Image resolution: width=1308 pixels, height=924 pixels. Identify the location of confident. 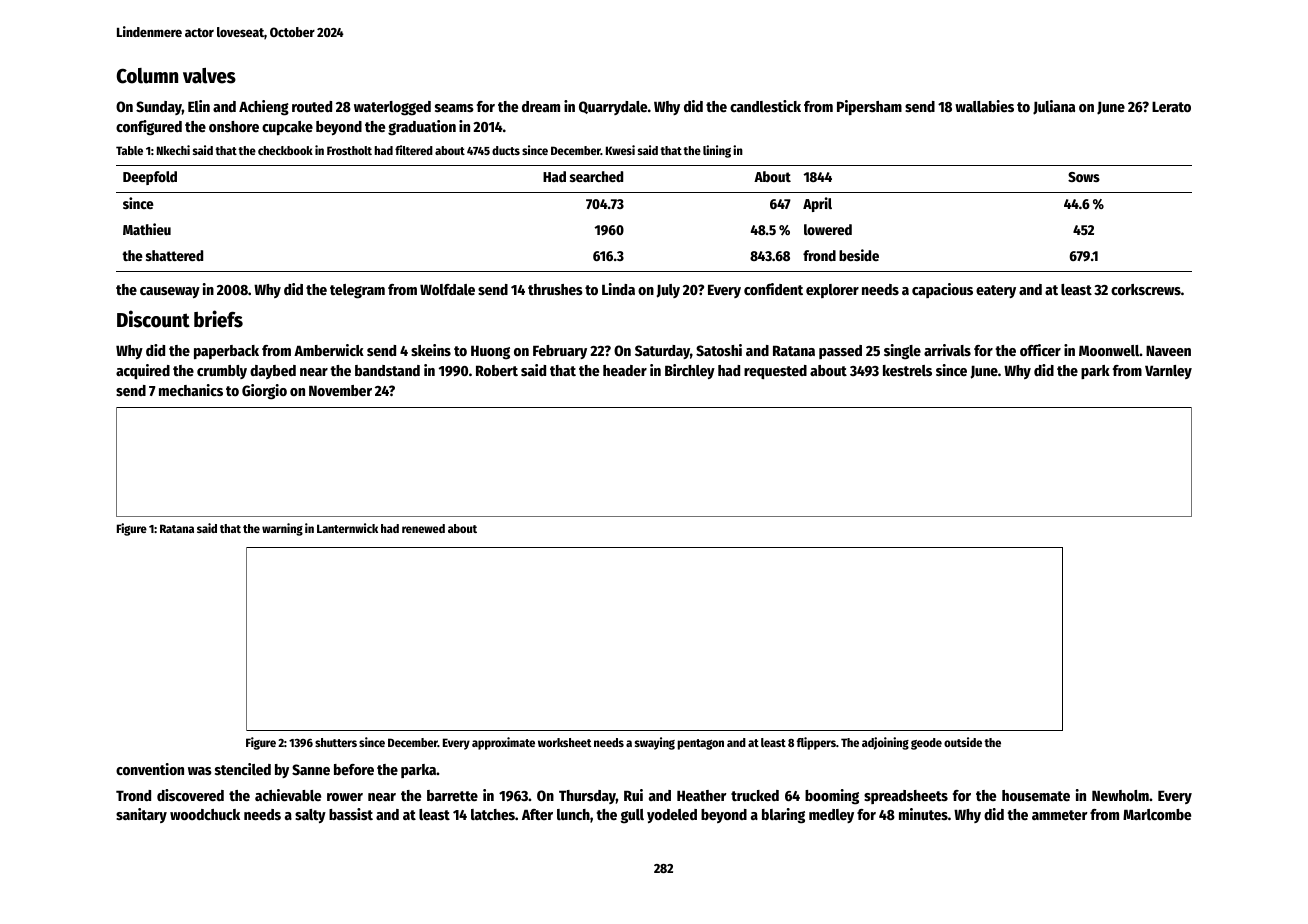
(773, 289).
